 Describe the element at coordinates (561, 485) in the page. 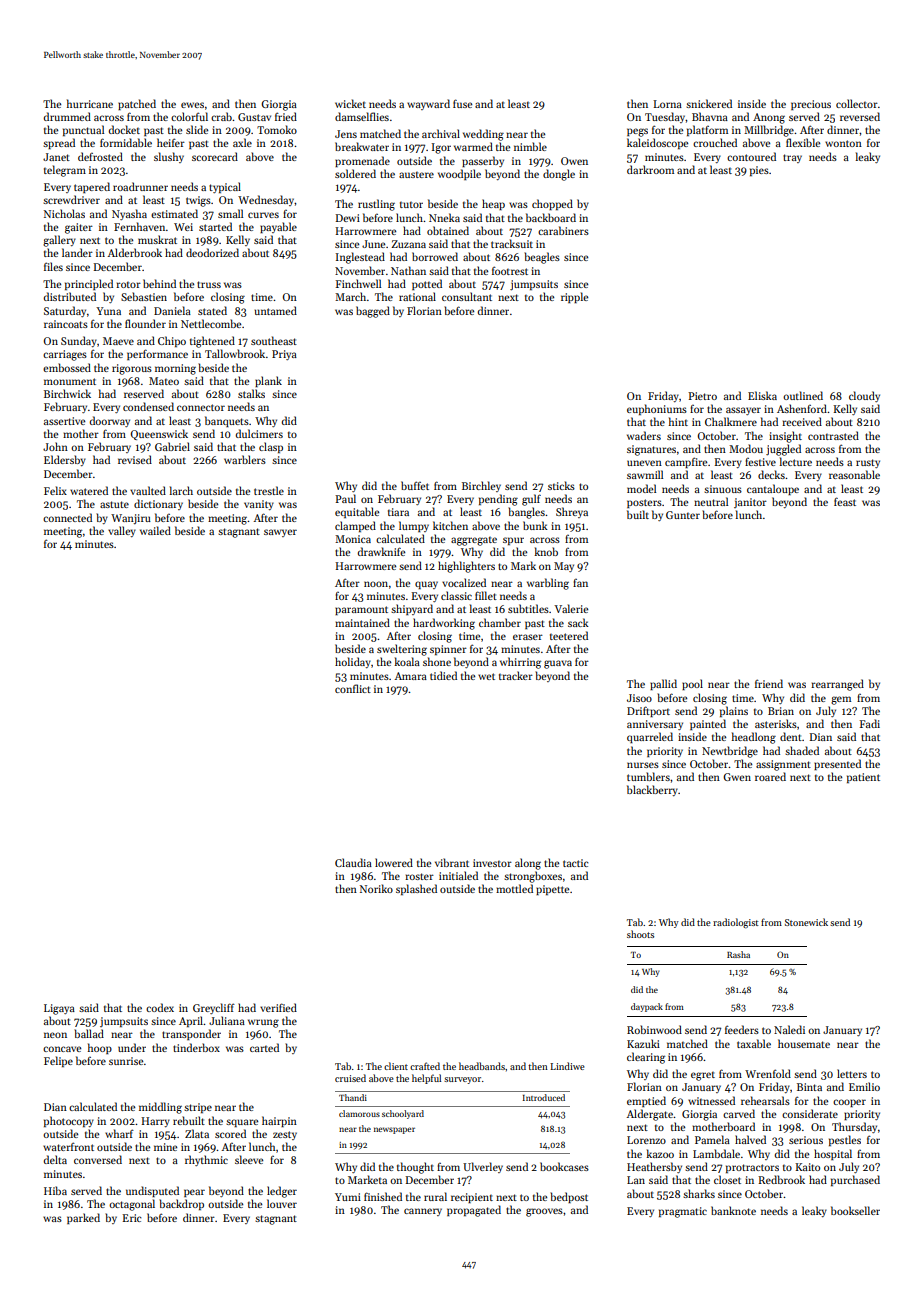

I see `sticks` at that location.
